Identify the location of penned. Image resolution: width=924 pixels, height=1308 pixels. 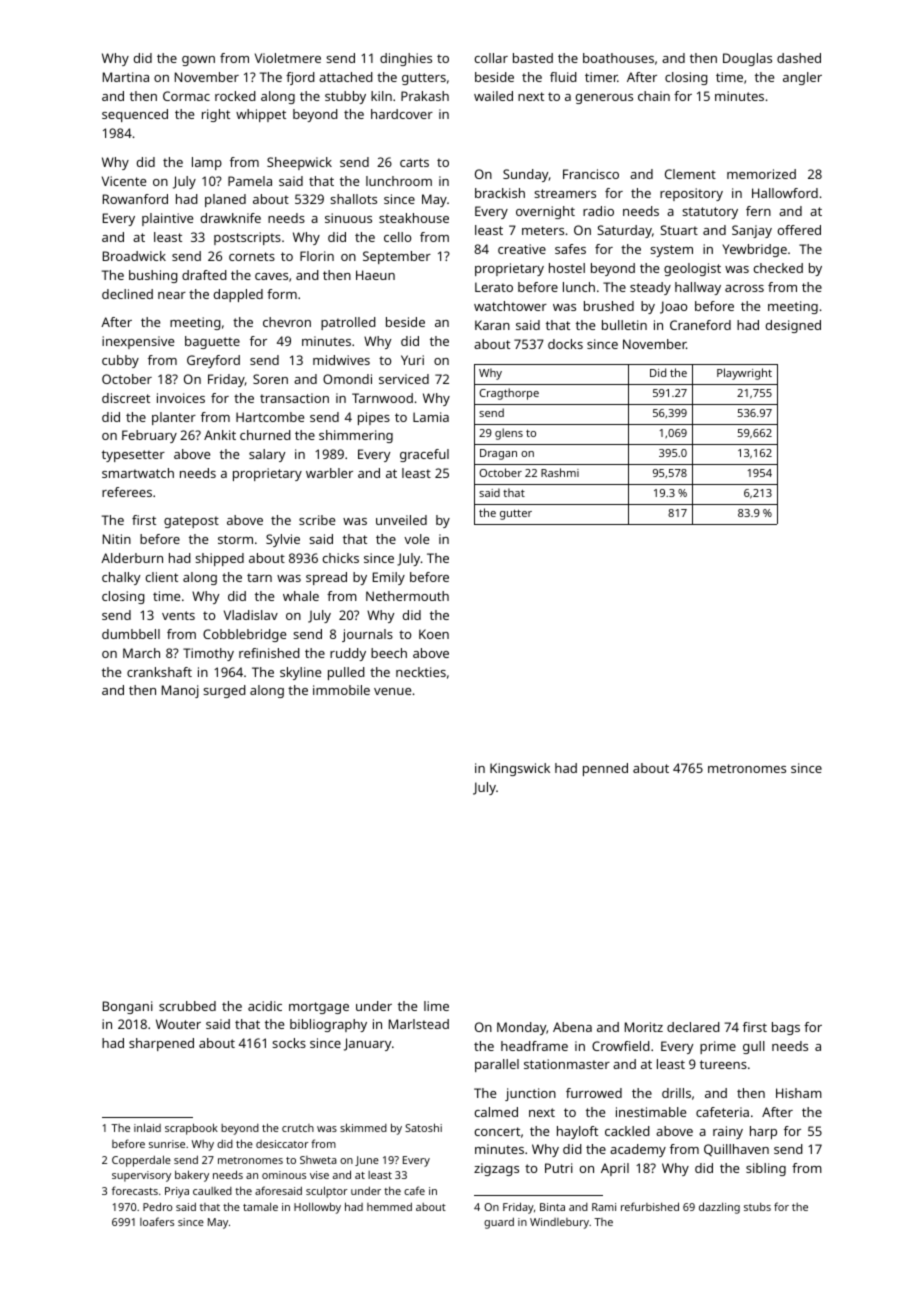
(605, 769).
